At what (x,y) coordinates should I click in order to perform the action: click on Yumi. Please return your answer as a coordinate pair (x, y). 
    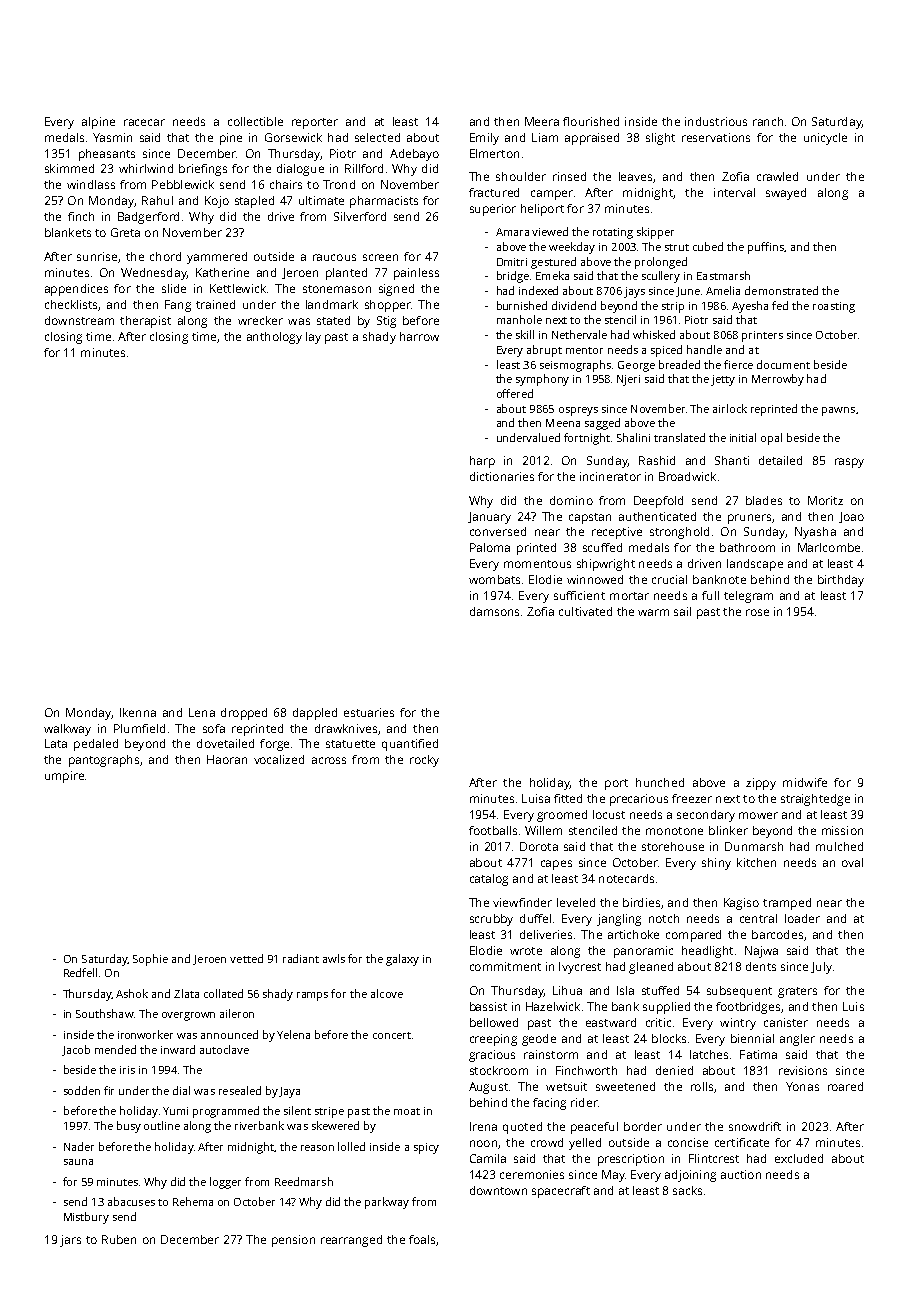
    Looking at the image, I should click on (175, 1111).
